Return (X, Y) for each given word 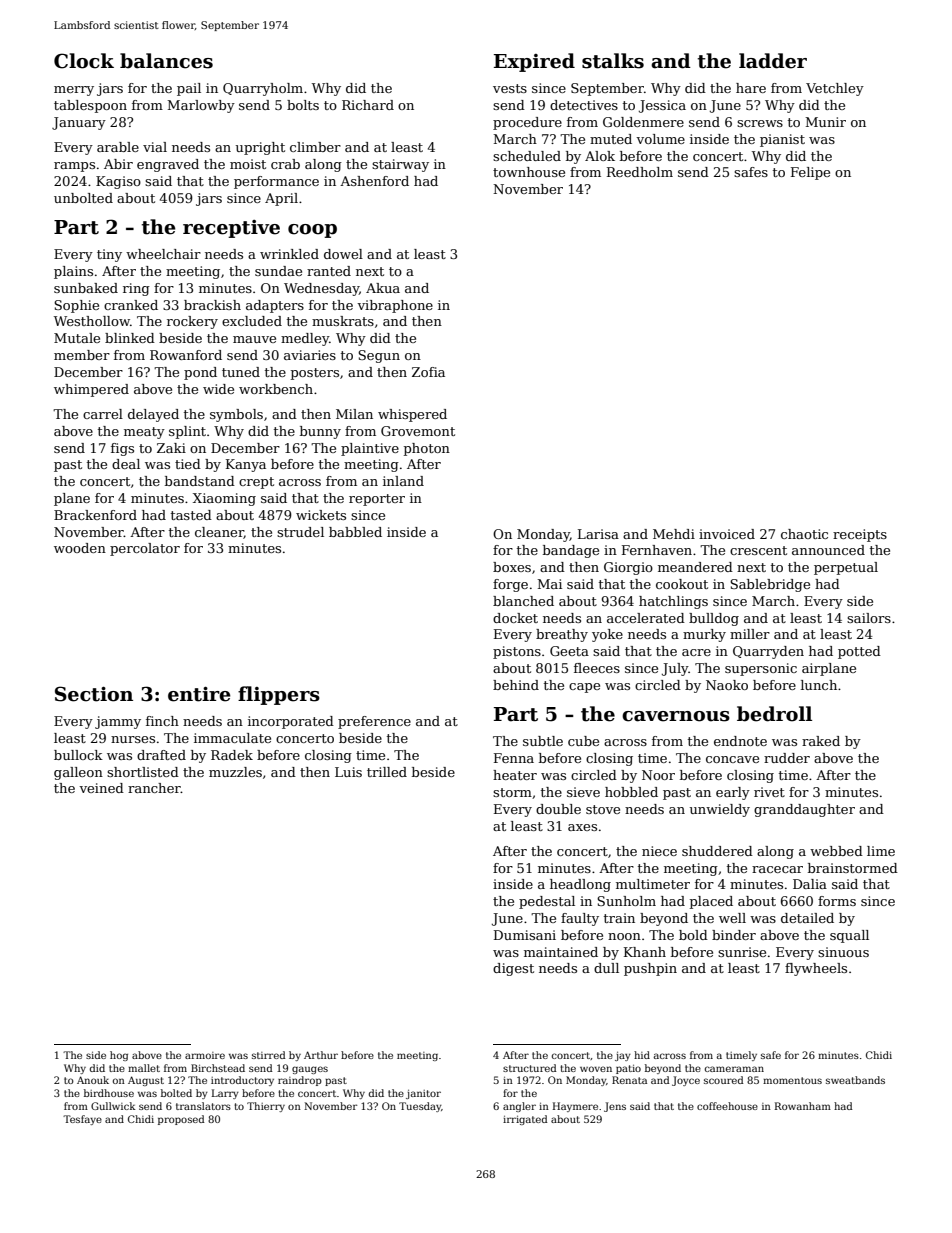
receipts (860, 535)
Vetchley (835, 89)
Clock (84, 61)
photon (427, 449)
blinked (130, 338)
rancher (154, 788)
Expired (534, 62)
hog (119, 1056)
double (558, 809)
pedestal (547, 902)
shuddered (717, 851)
